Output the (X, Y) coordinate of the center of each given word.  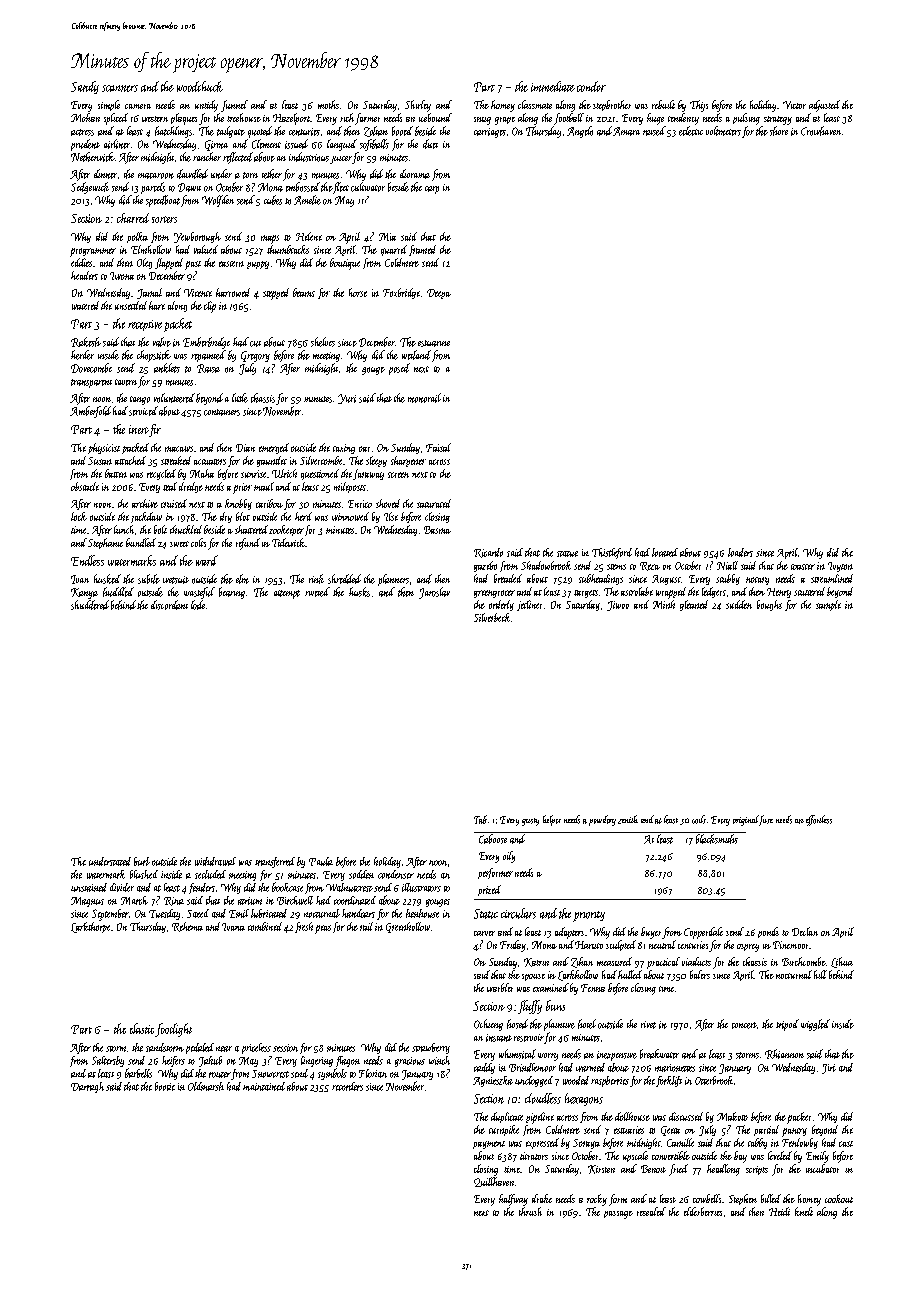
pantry (794, 1132)
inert (139, 429)
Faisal (438, 447)
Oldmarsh (206, 1086)
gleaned (694, 605)
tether (272, 174)
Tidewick (289, 542)
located (665, 552)
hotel (587, 1024)
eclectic (691, 131)
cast (846, 1144)
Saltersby (108, 1061)
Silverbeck (492, 617)
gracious (410, 1062)
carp (432, 190)
